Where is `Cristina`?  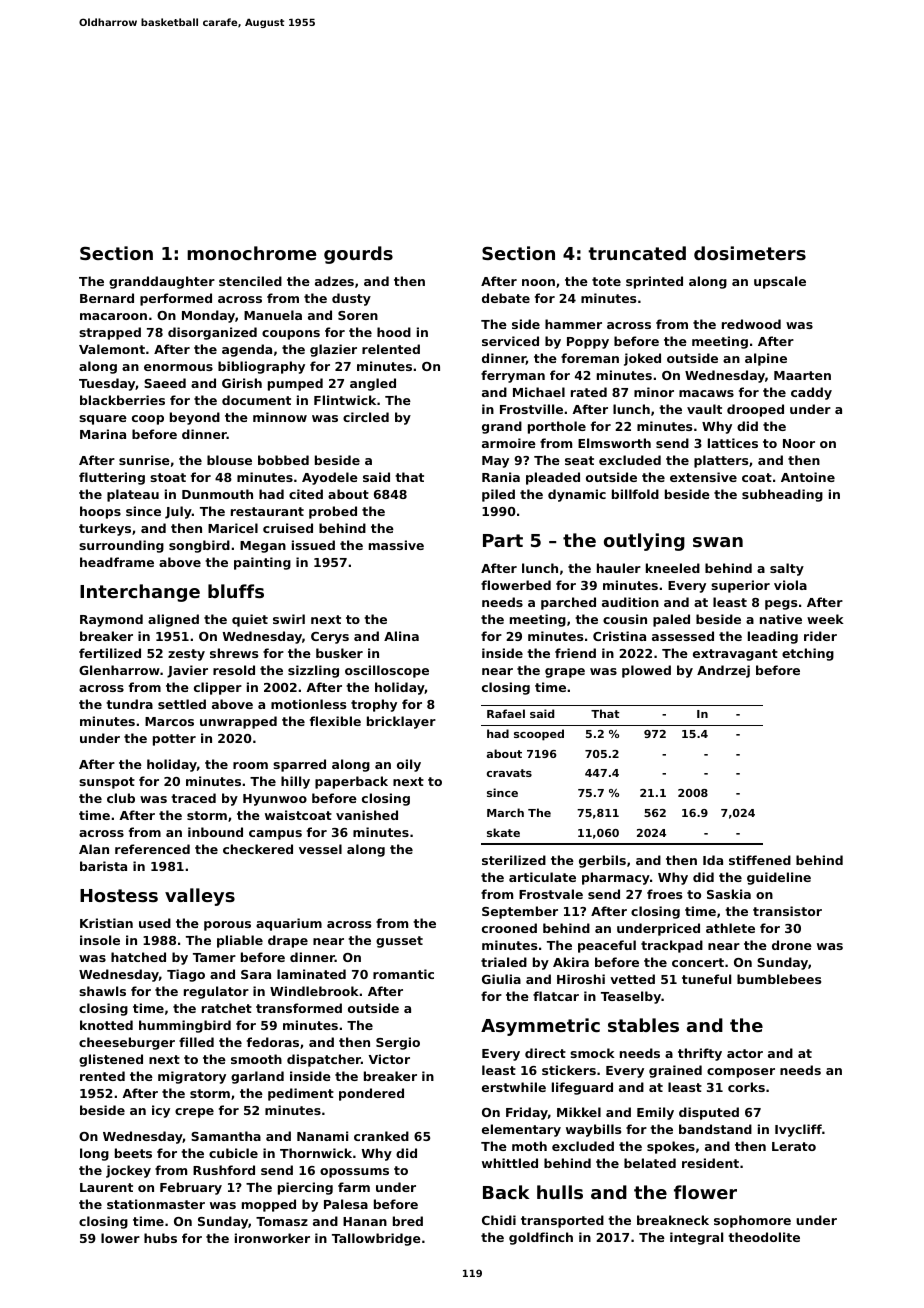 Cristina is located at coordinates (619, 636).
